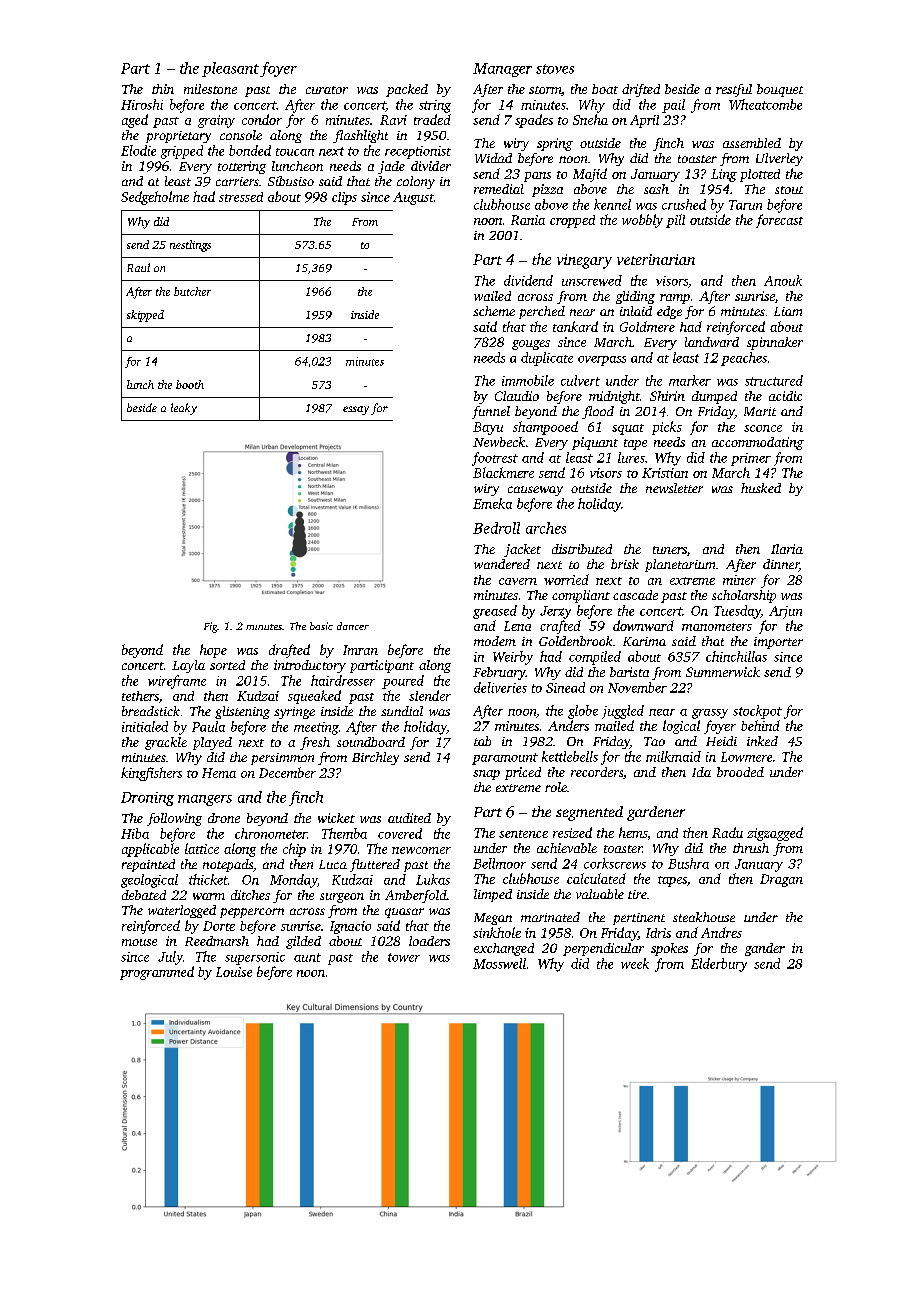  What do you see at coordinates (734, 90) in the screenshot?
I see `restful` at bounding box center [734, 90].
